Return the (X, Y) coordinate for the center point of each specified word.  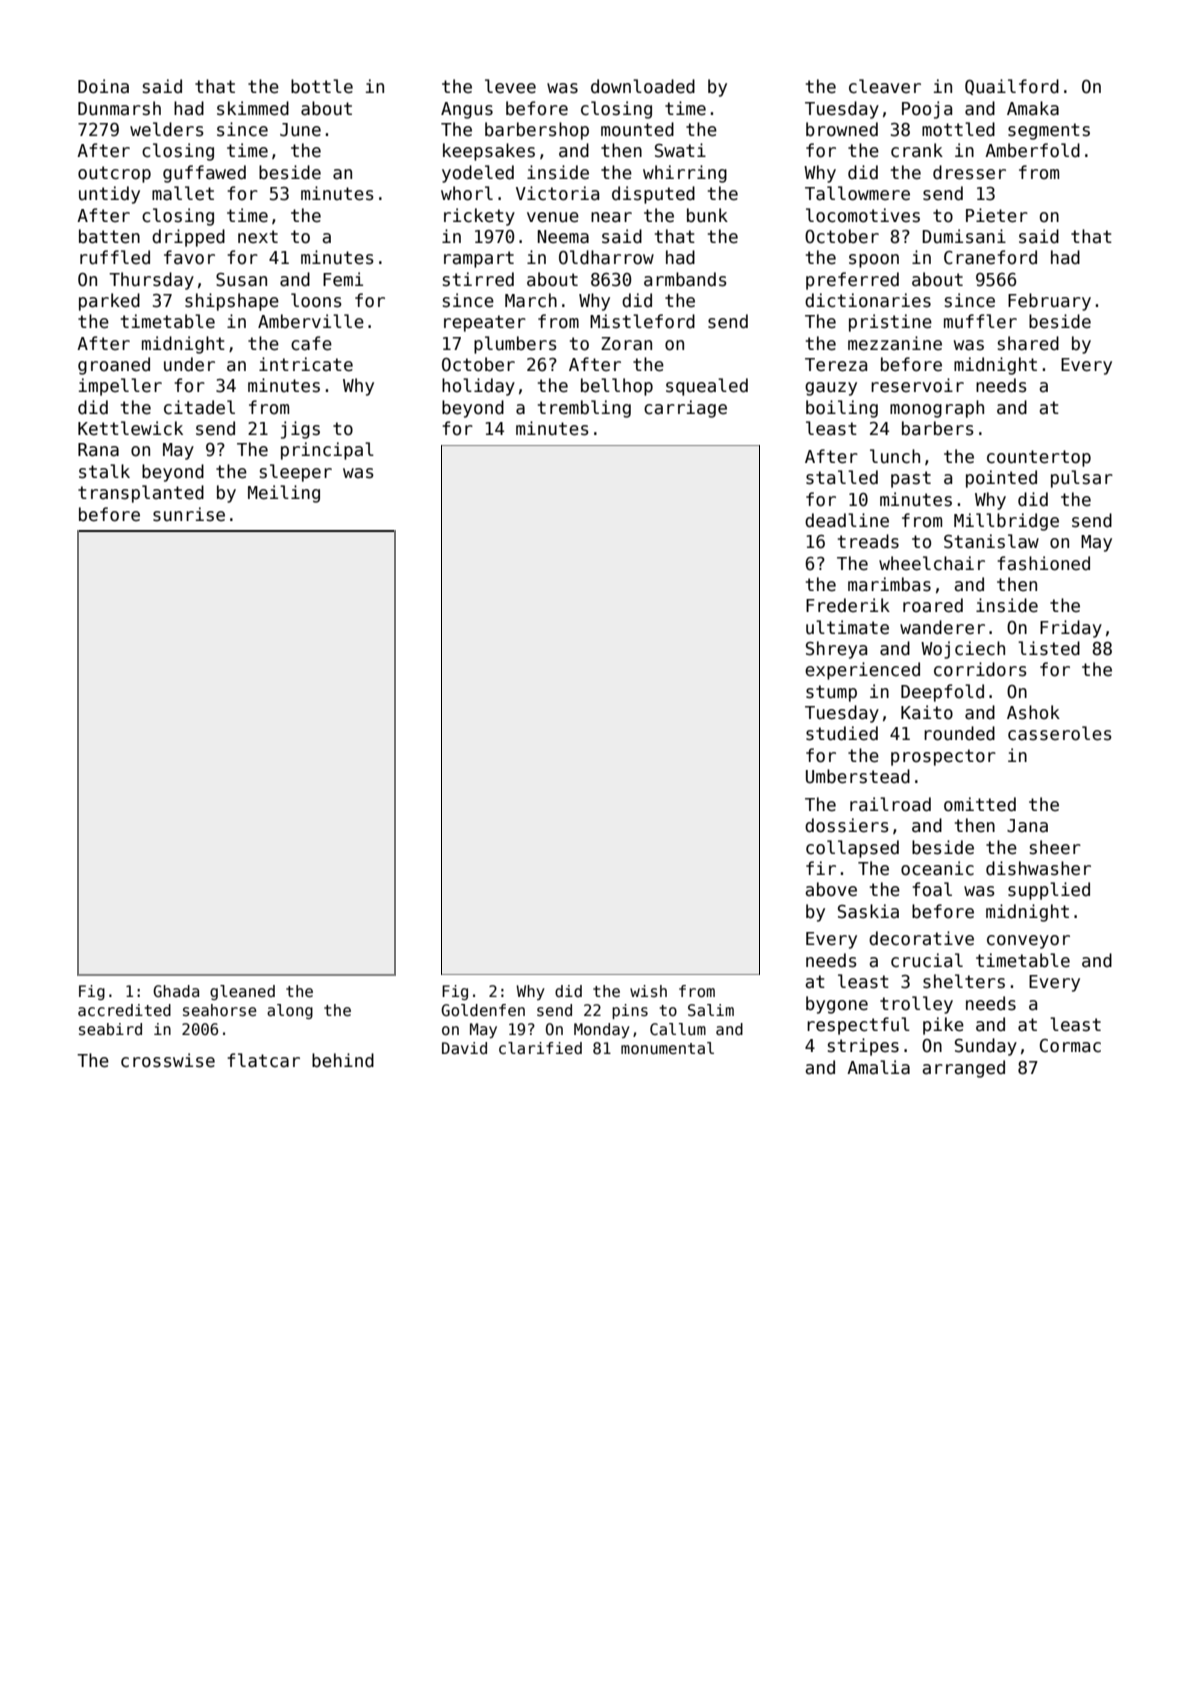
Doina (103, 86)
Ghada (176, 991)
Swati (680, 150)
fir (821, 868)
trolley (916, 1005)
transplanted (141, 494)
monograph (937, 409)
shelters (964, 981)
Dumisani (964, 236)
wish (648, 991)
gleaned (242, 992)
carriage (685, 409)
